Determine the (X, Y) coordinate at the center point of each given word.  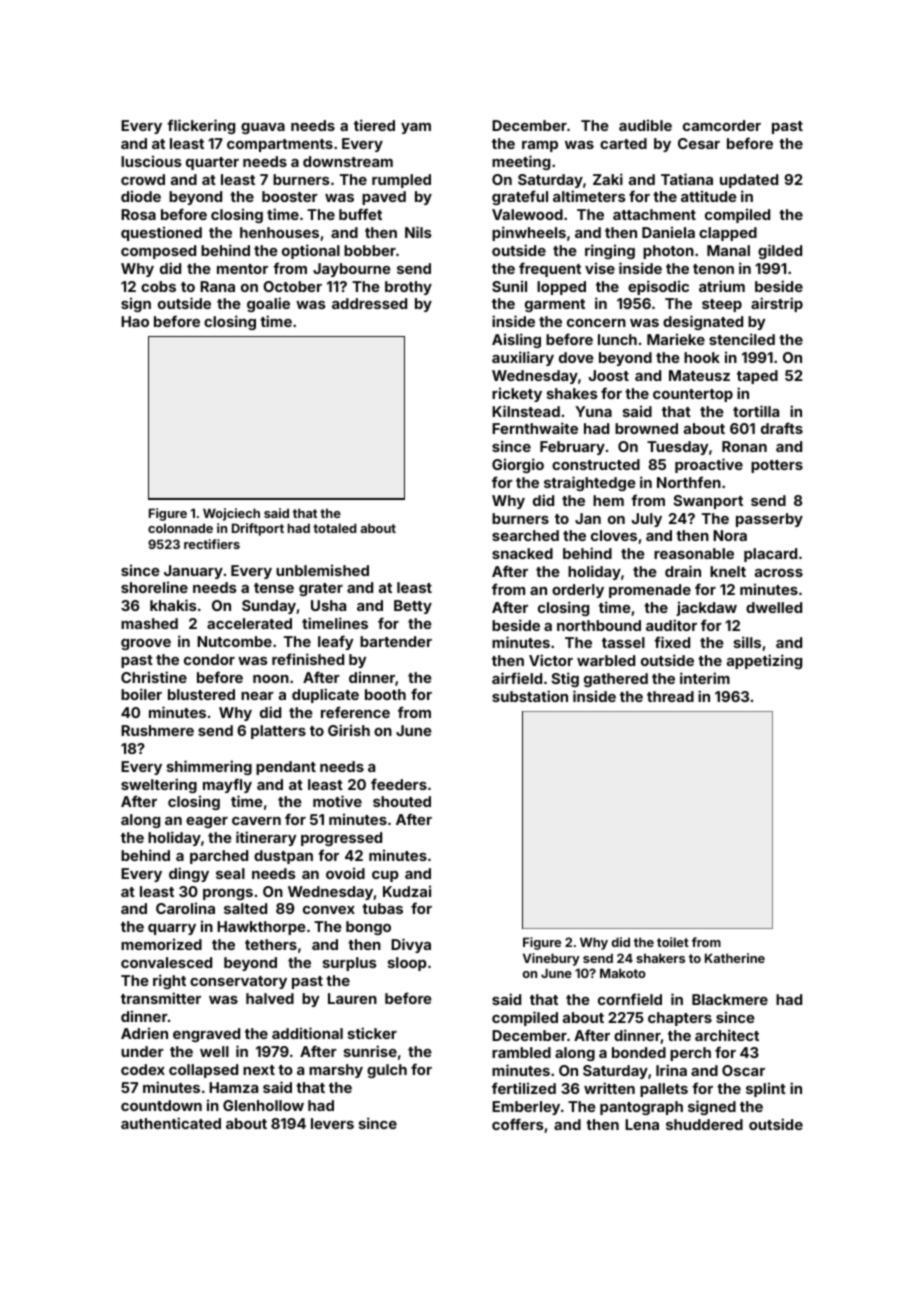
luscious (151, 161)
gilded (780, 251)
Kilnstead (526, 411)
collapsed (203, 1071)
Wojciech (231, 514)
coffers (518, 1124)
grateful (520, 197)
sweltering (159, 785)
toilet (673, 942)
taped (757, 377)
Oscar (743, 1070)
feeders (399, 784)
